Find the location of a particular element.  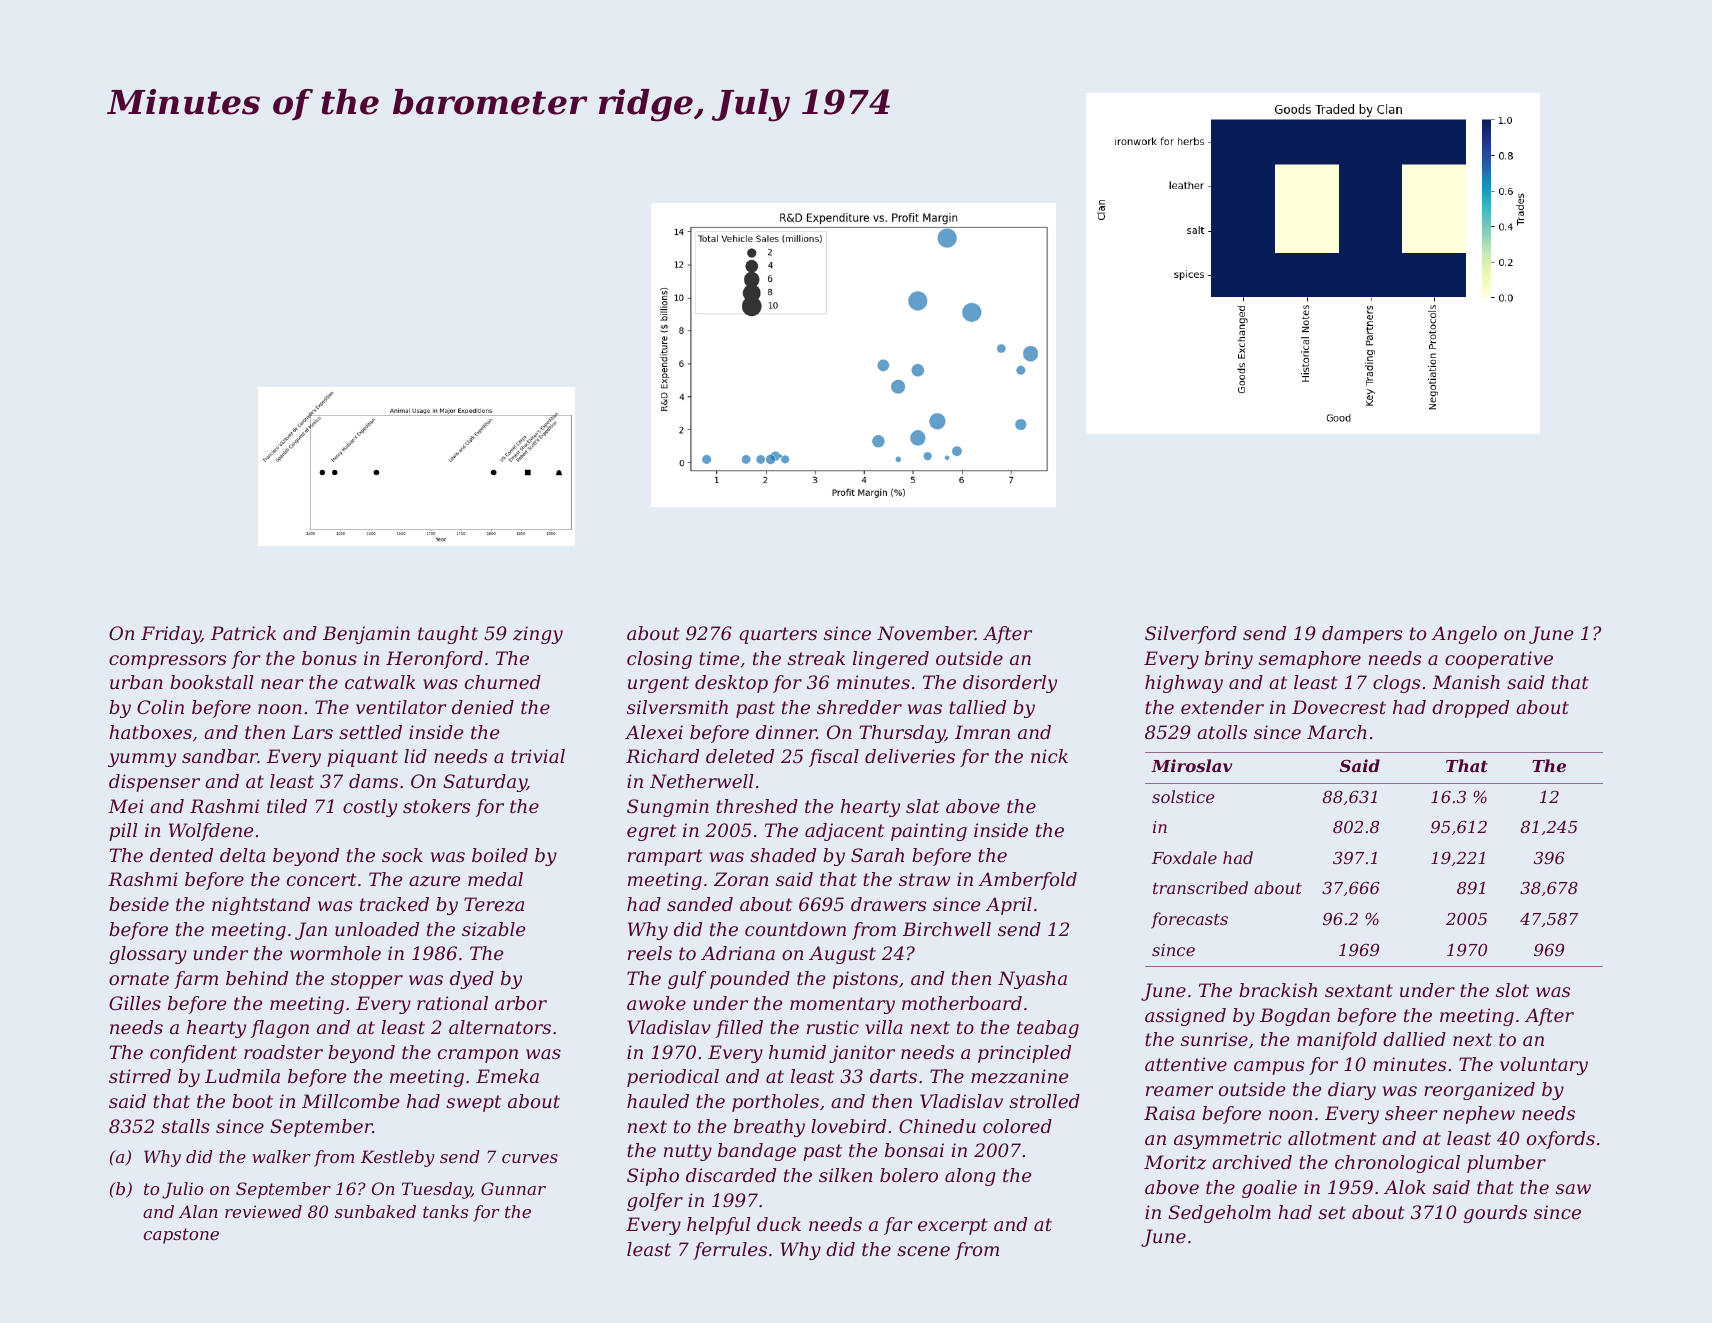

Alan is located at coordinates (198, 1211).
